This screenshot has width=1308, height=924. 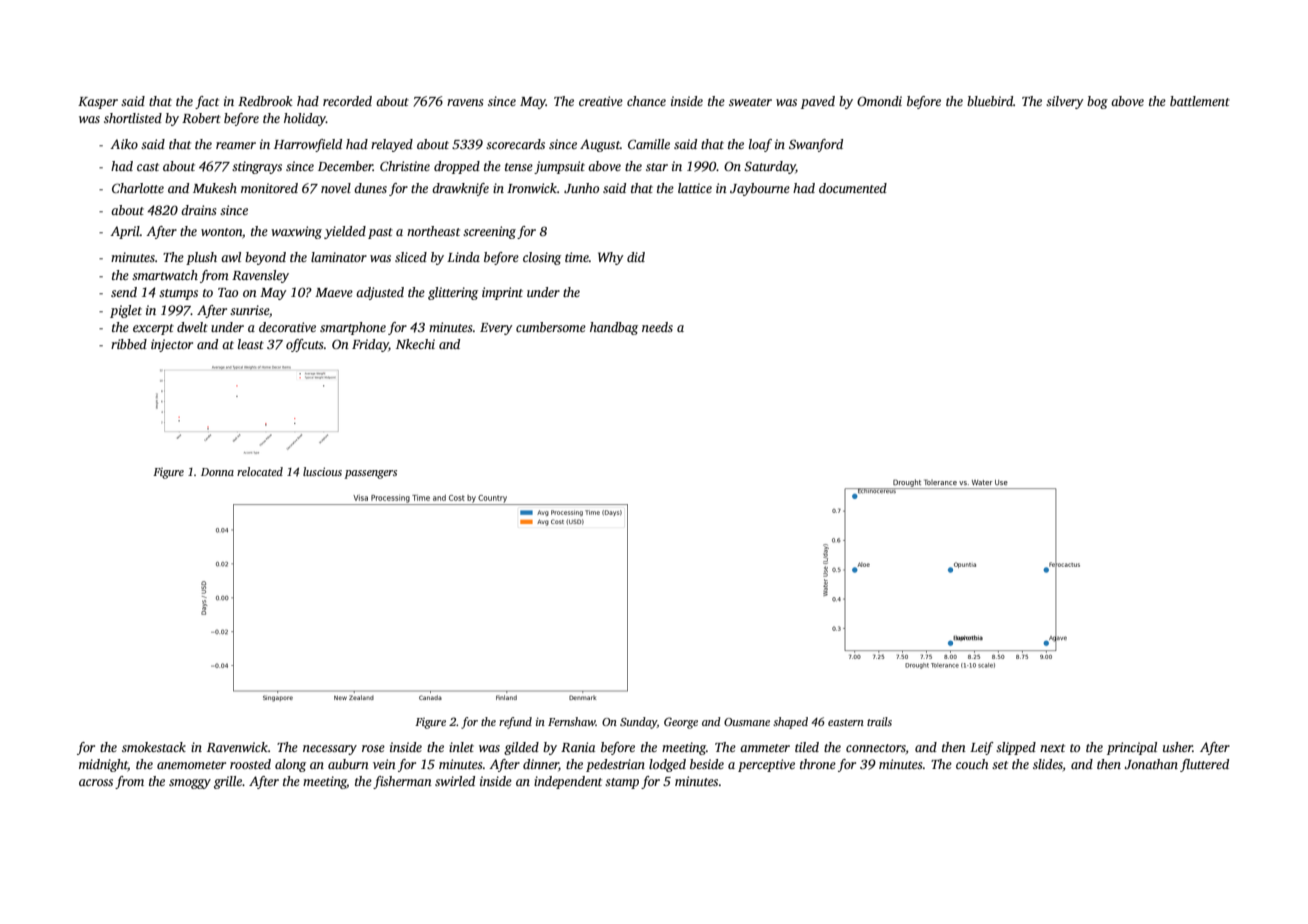 I want to click on battlement, so click(x=1200, y=101).
